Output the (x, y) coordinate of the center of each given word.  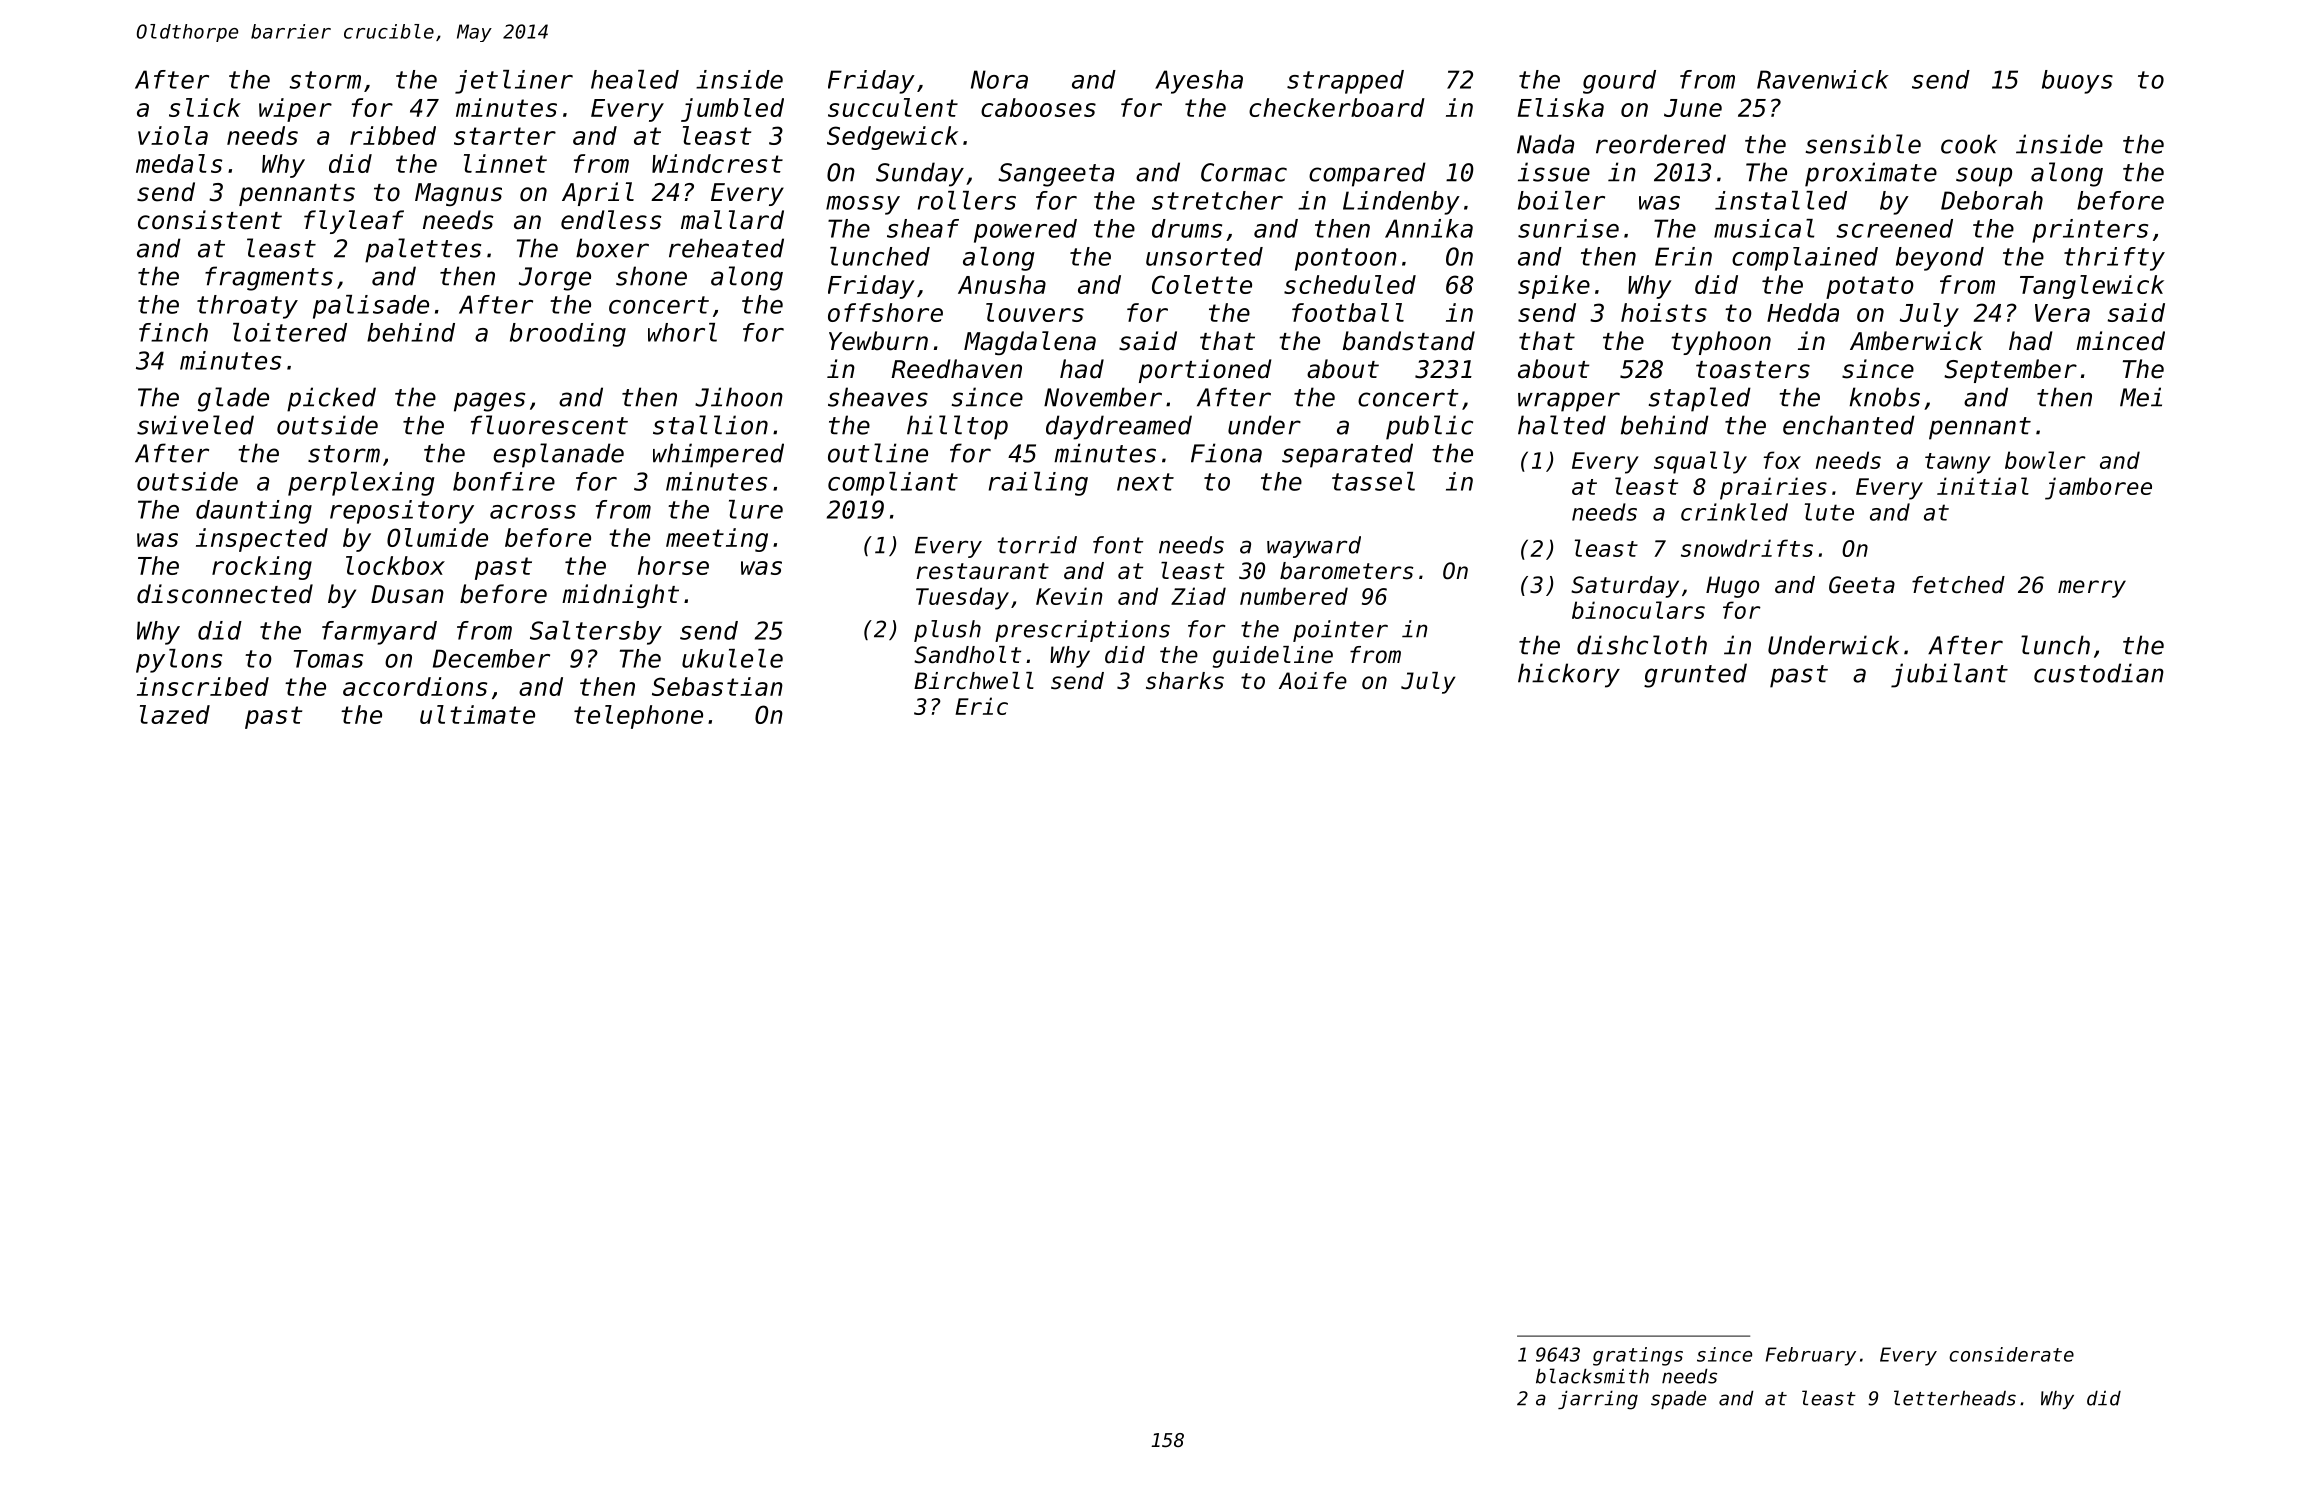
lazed (175, 714)
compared (1367, 174)
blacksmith (1592, 1376)
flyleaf (354, 222)
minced (2120, 341)
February (1811, 1356)
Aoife (1313, 681)
